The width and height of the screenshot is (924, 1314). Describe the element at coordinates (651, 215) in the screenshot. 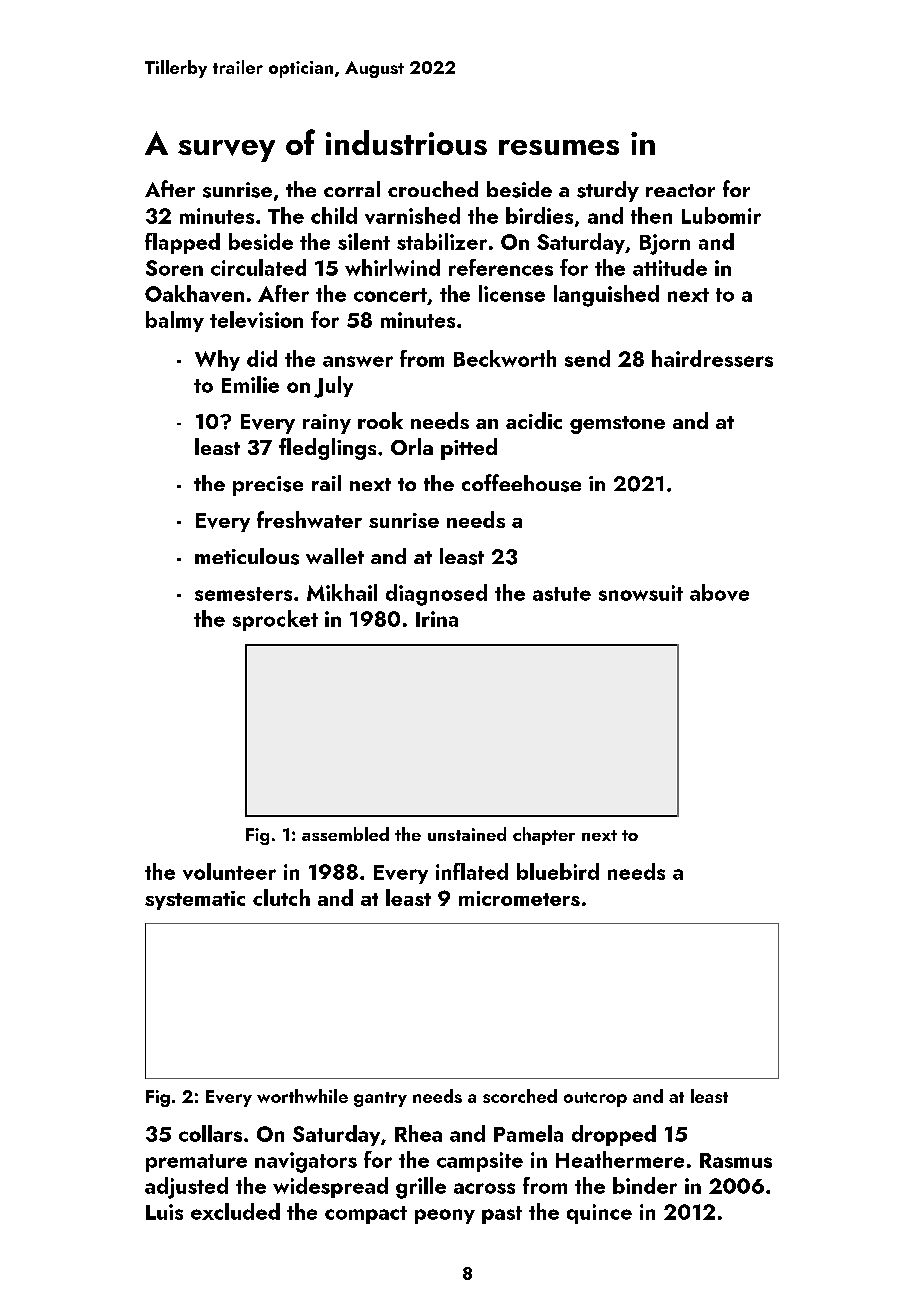

I see `then` at that location.
